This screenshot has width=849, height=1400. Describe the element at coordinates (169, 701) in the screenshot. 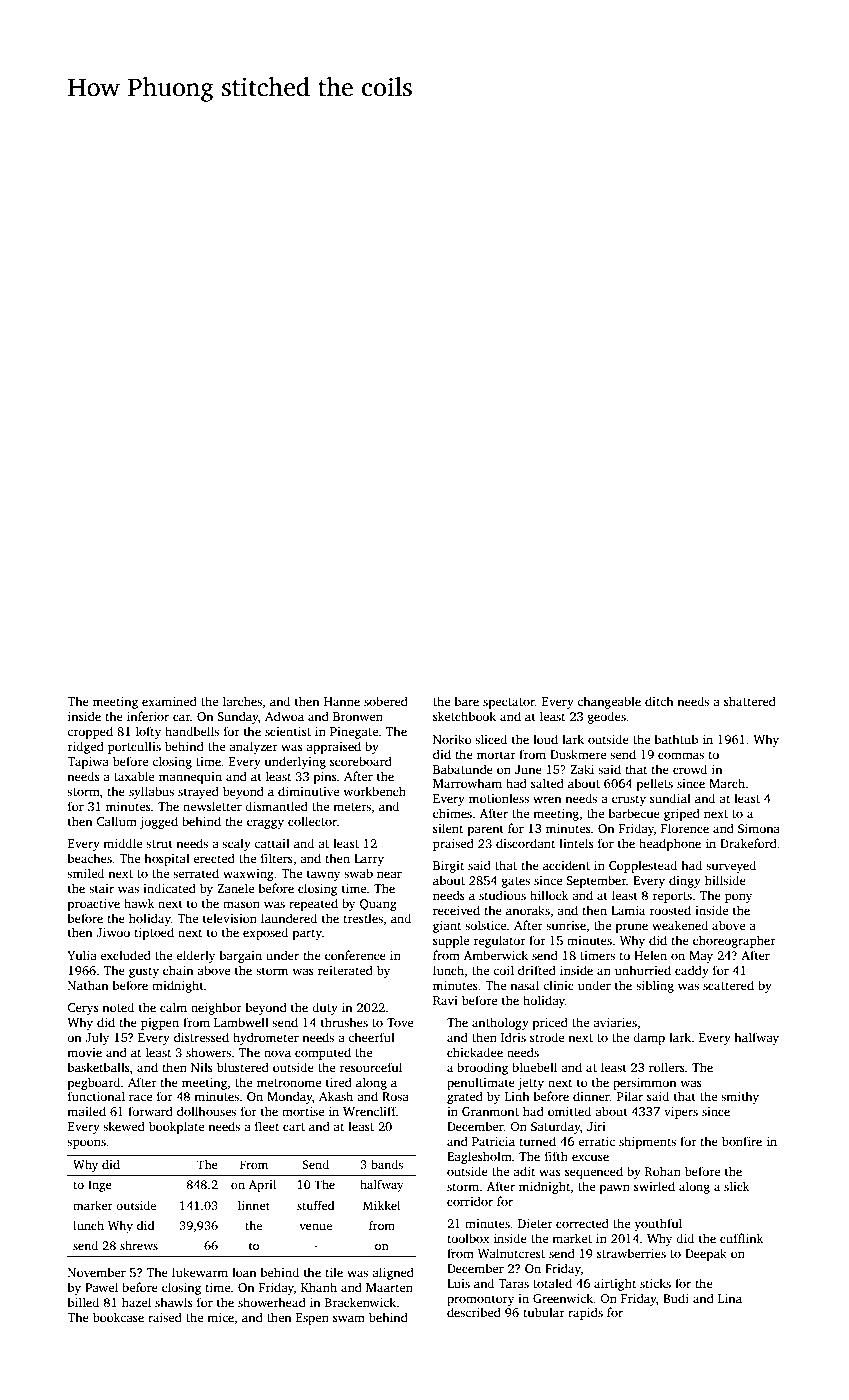

I see `examined` at that location.
